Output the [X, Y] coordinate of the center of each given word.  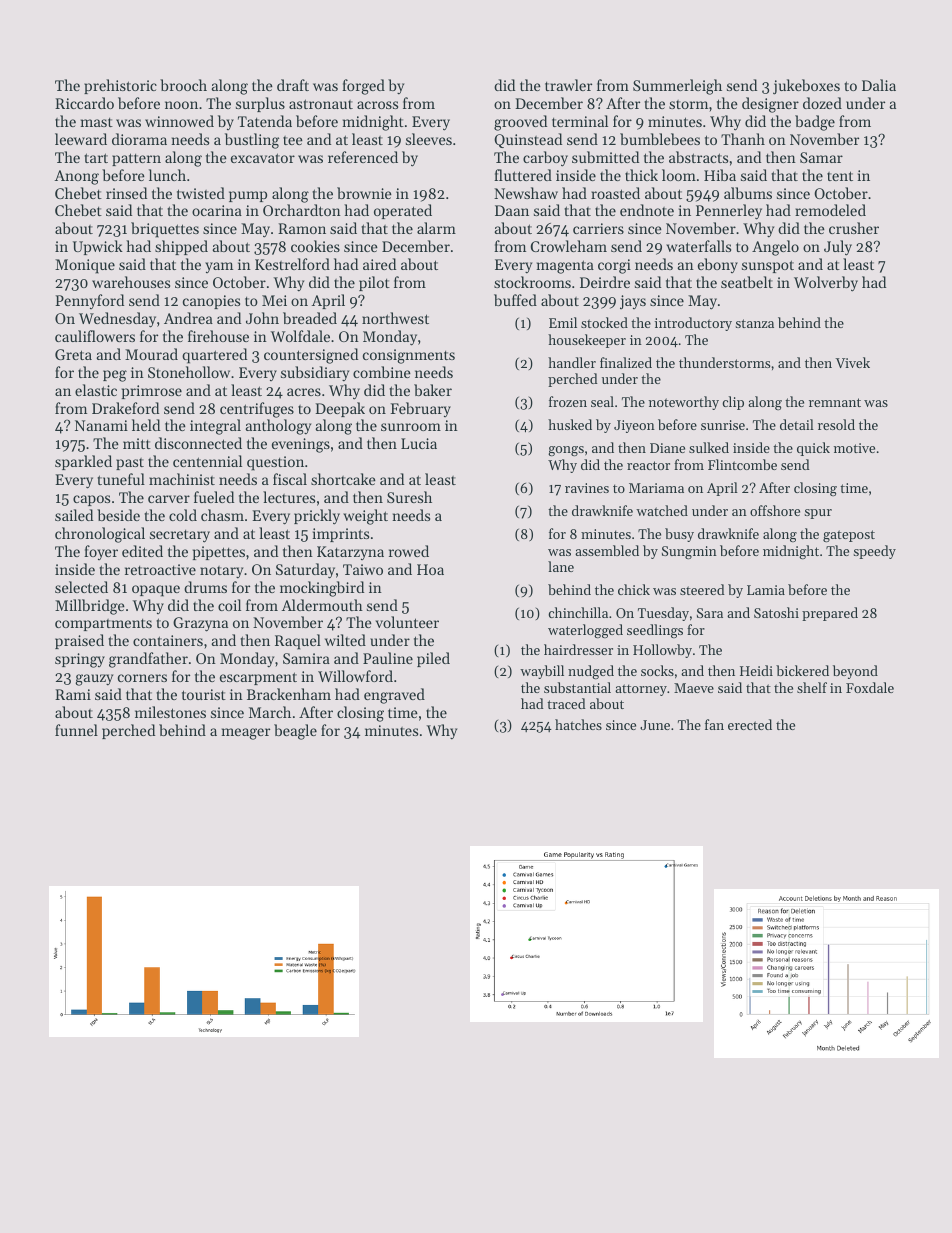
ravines [587, 488]
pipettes [219, 553]
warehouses [131, 282]
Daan [512, 210]
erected [750, 724]
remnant [835, 402]
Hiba [720, 175]
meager [246, 734]
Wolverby [826, 284]
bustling [252, 141]
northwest [395, 318]
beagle [295, 732]
